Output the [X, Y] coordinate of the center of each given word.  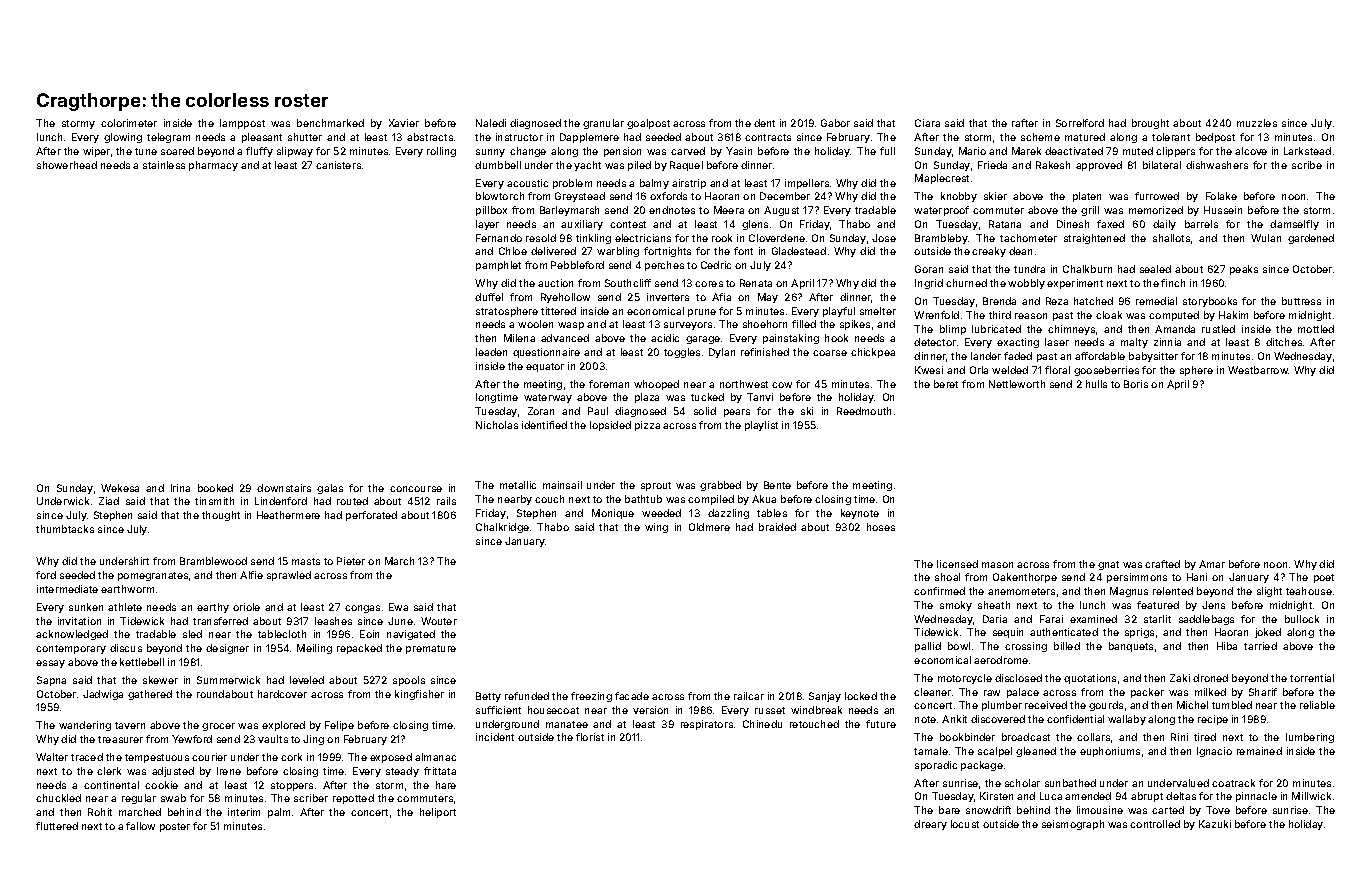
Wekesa [120, 488]
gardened [1311, 239]
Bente [777, 485]
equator [545, 367]
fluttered [57, 826]
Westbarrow [1258, 370]
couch [549, 499]
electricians [643, 238]
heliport [438, 813]
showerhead [67, 165]
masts [306, 561]
